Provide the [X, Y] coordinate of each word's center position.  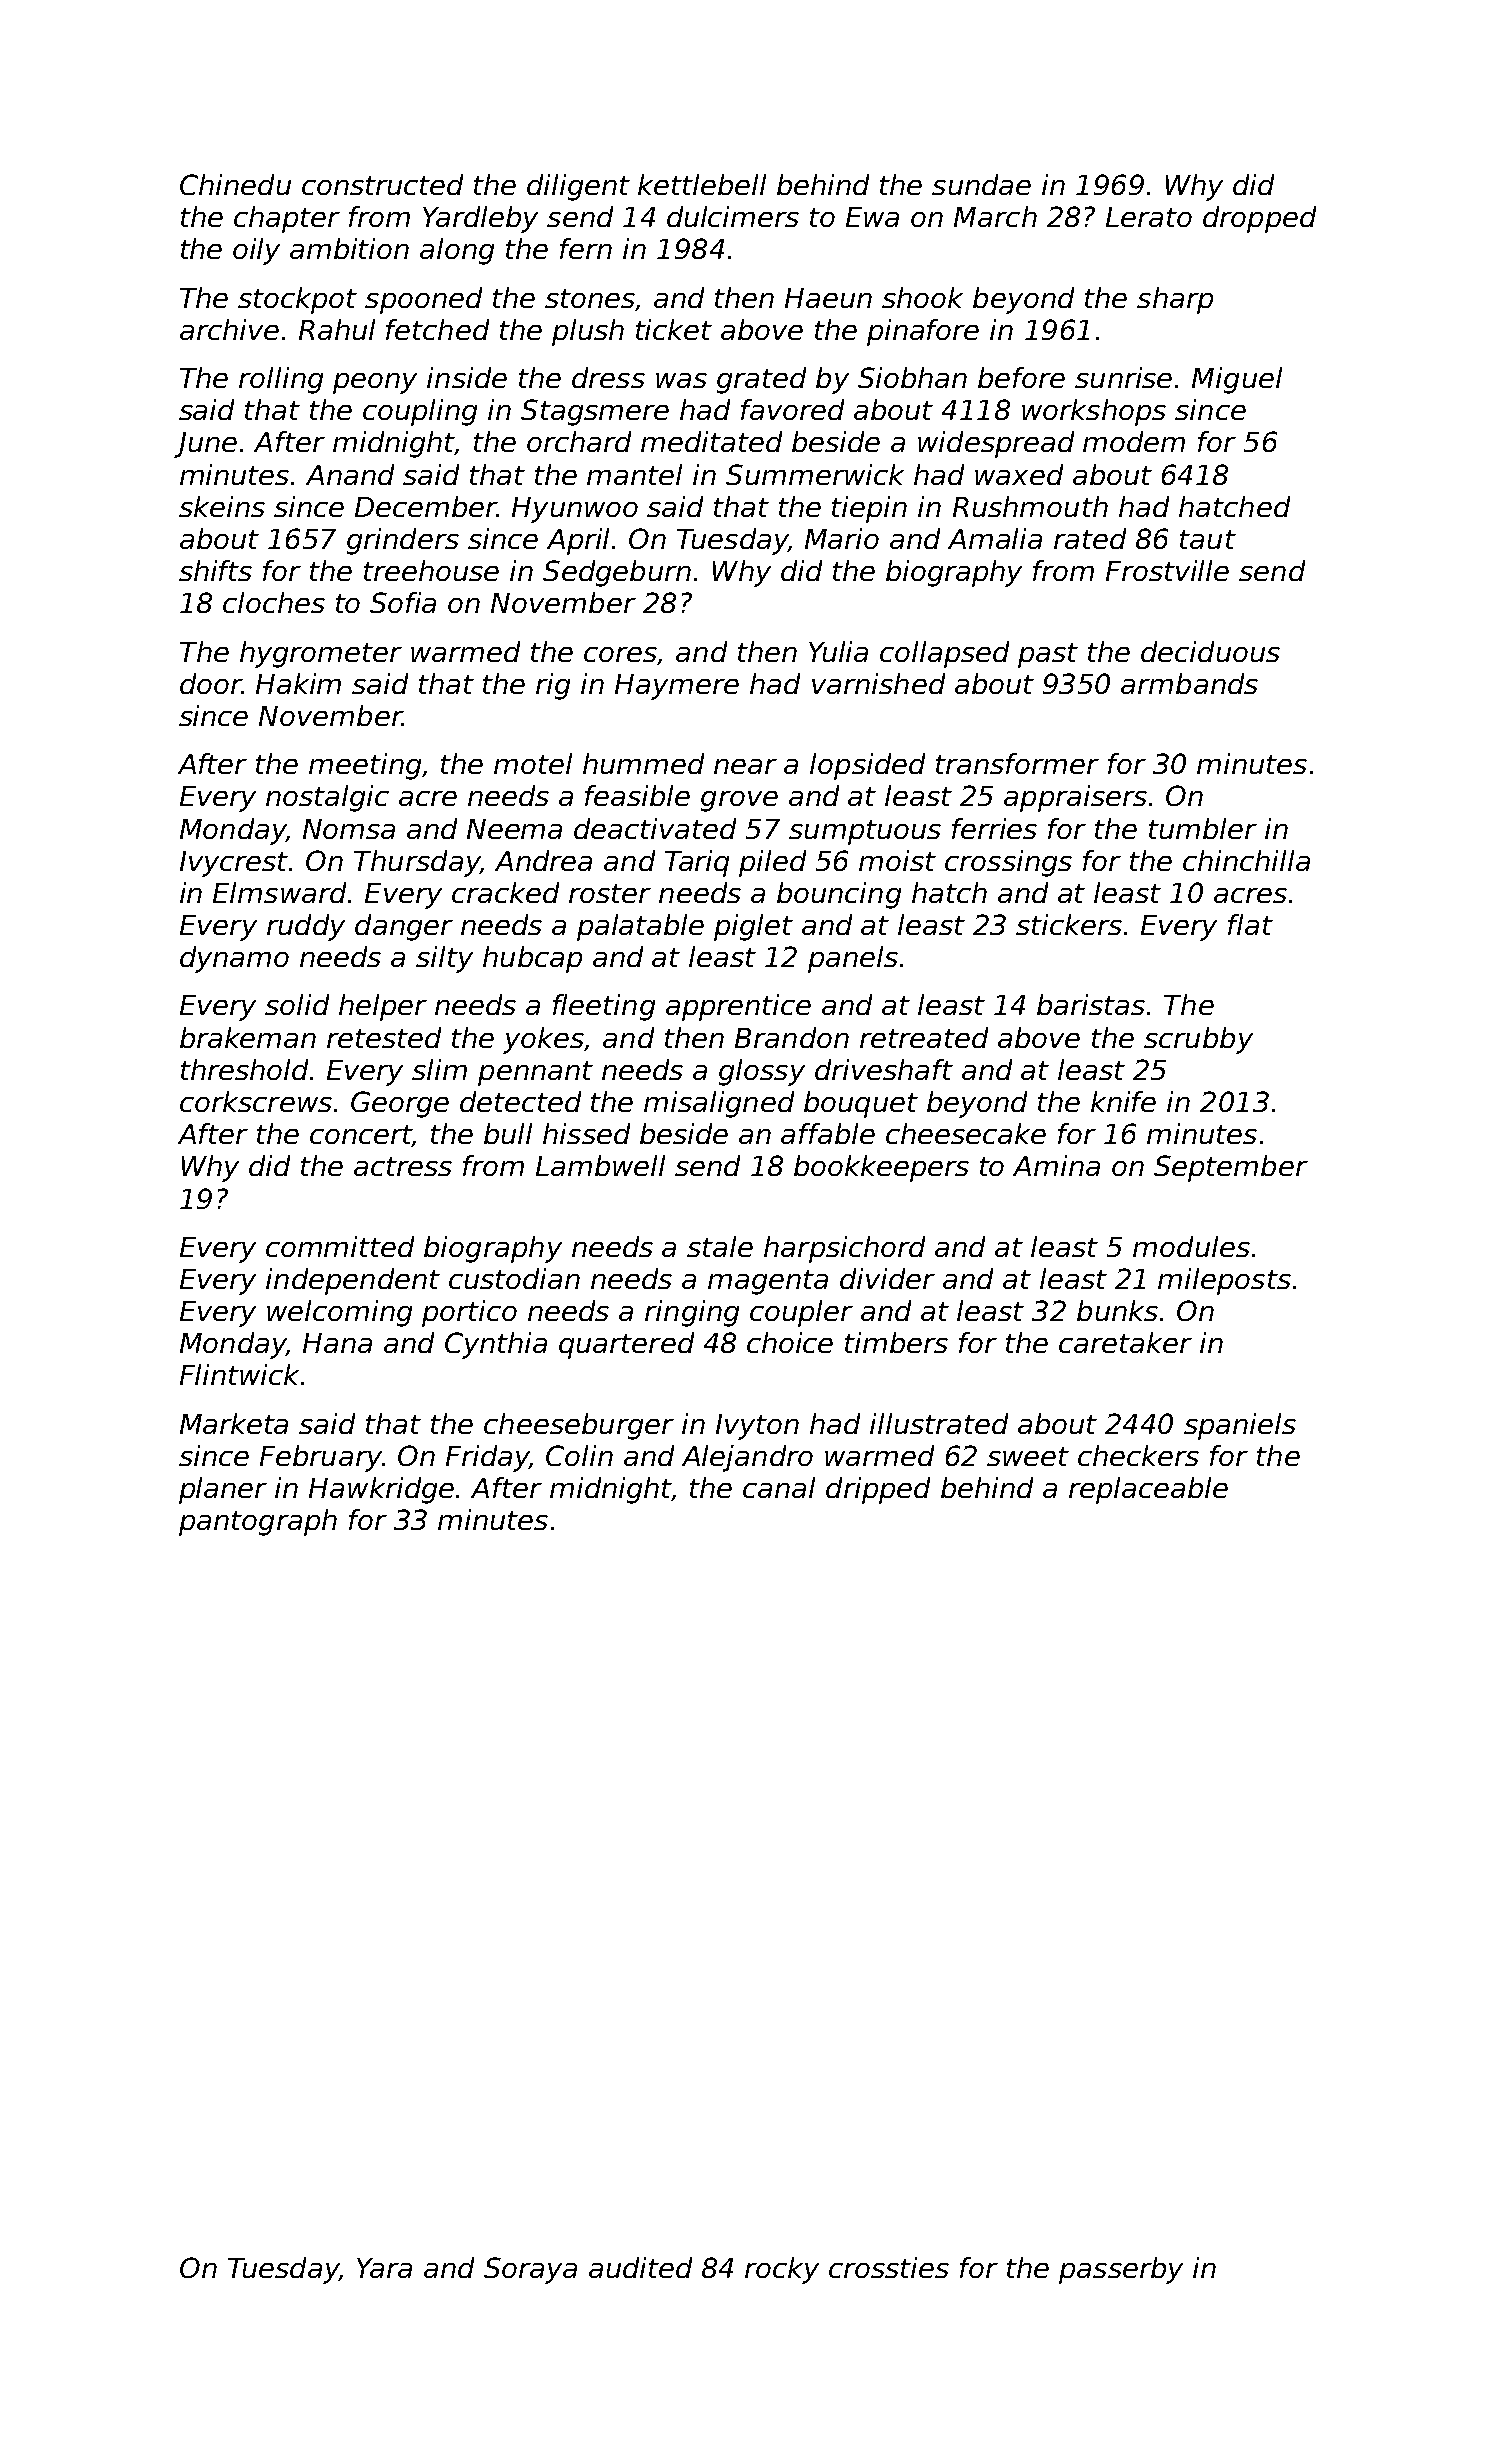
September [1231, 1168]
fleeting [604, 1007]
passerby [1121, 2270]
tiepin [869, 509]
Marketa [234, 1423]
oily [256, 251]
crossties [889, 2267]
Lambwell [600, 1165]
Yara [384, 2268]
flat [1250, 924]
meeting [365, 766]
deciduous [1210, 651]
